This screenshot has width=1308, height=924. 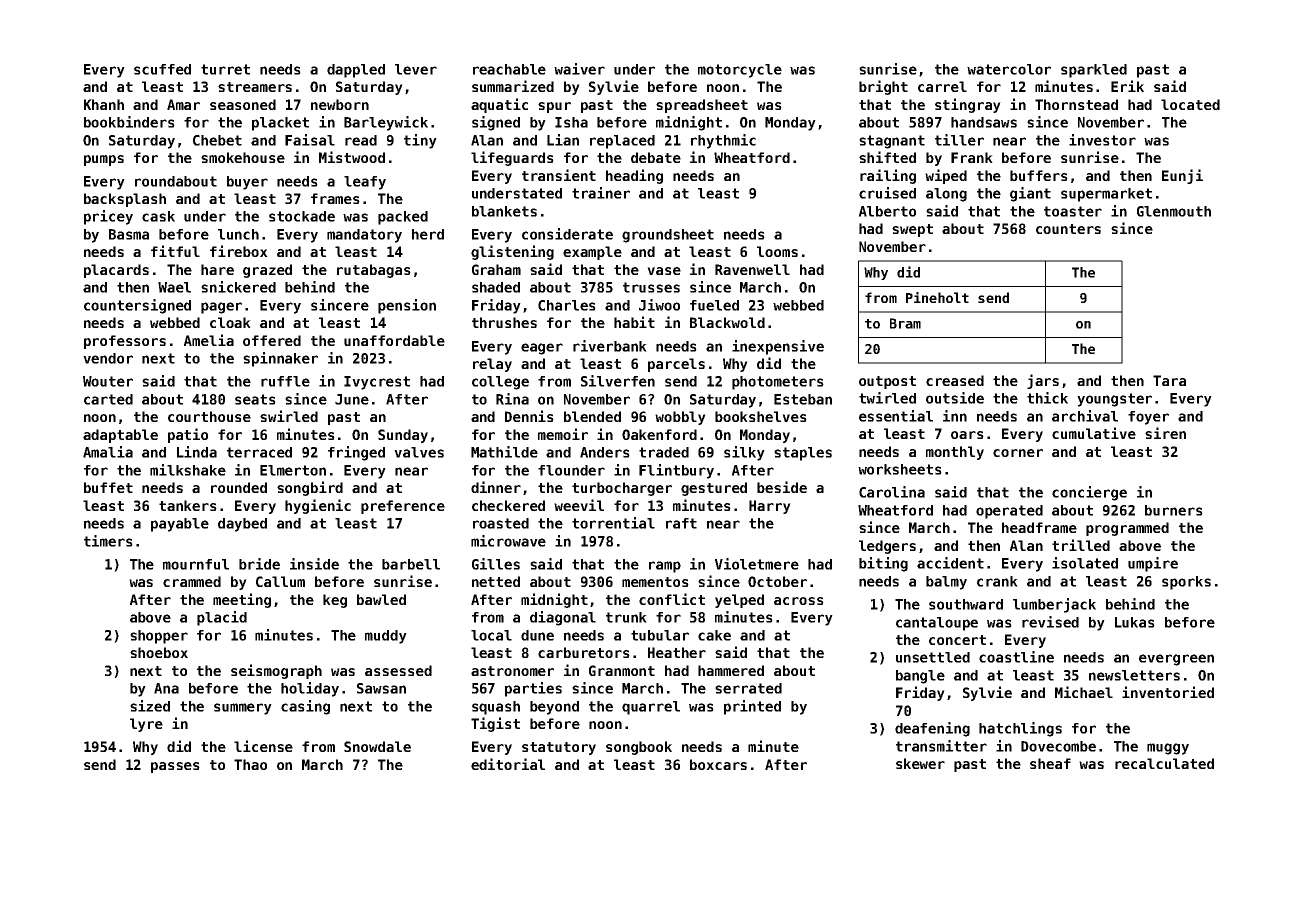 I want to click on lyre, so click(x=146, y=725).
